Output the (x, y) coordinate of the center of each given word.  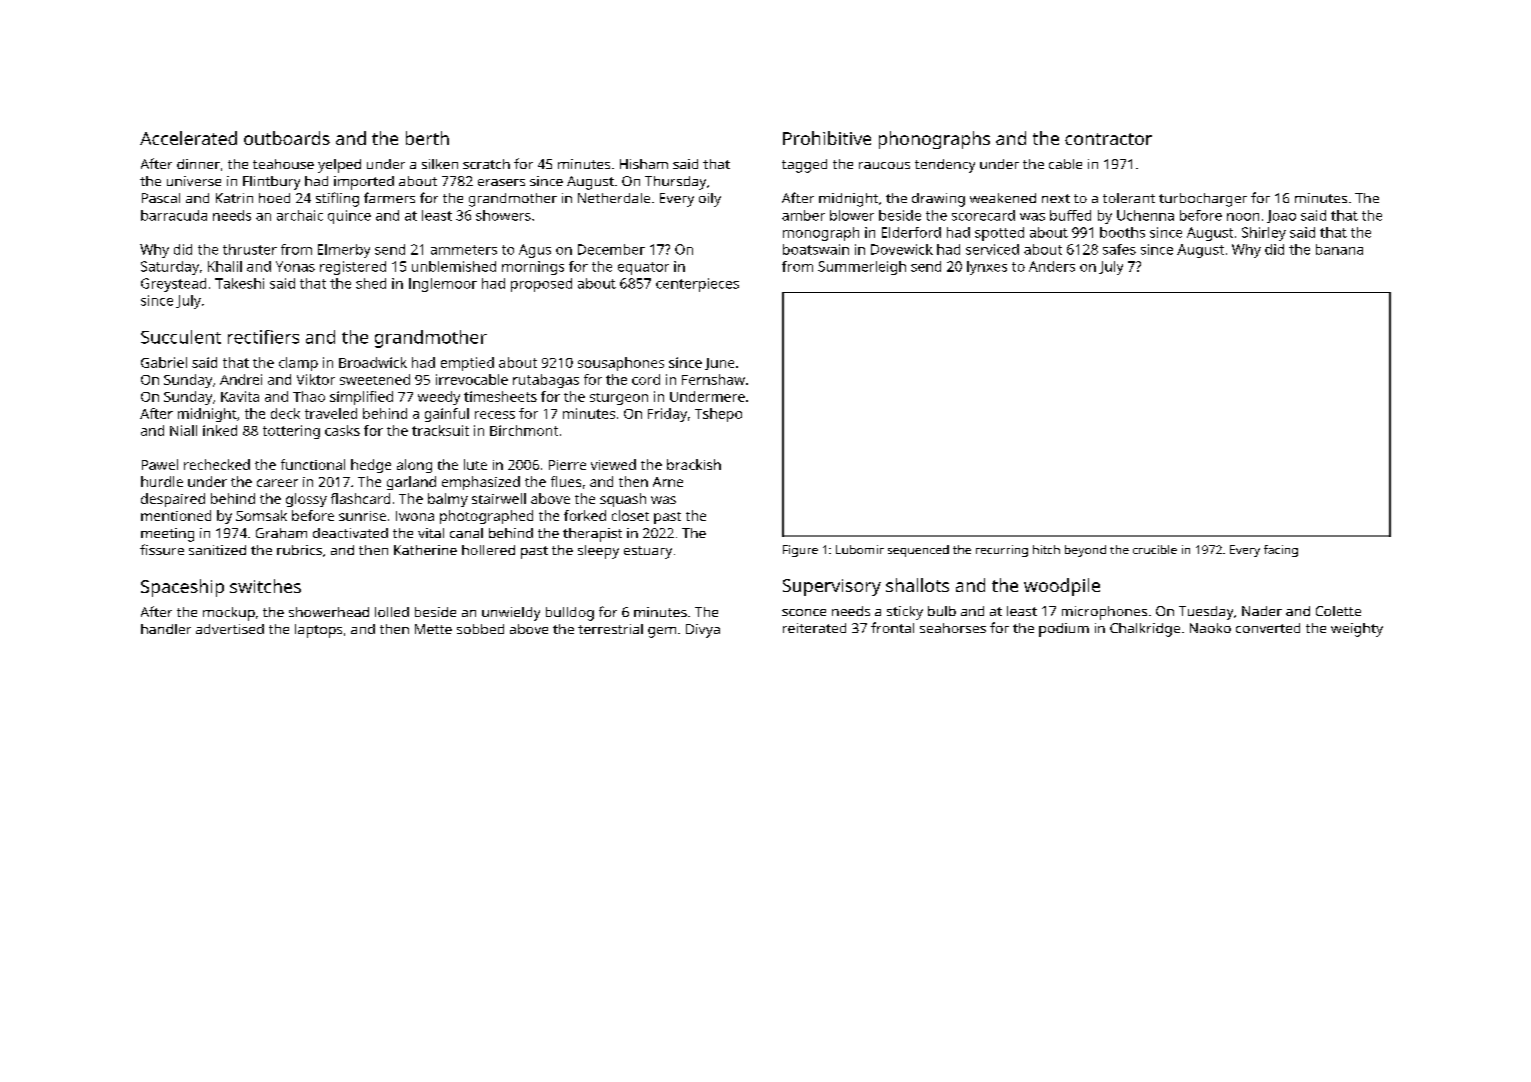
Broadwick (373, 362)
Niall (183, 430)
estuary (648, 552)
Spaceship (182, 588)
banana (1339, 249)
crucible (1155, 549)
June (719, 364)
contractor (1108, 139)
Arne (668, 482)
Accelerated (188, 138)
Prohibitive (827, 138)
